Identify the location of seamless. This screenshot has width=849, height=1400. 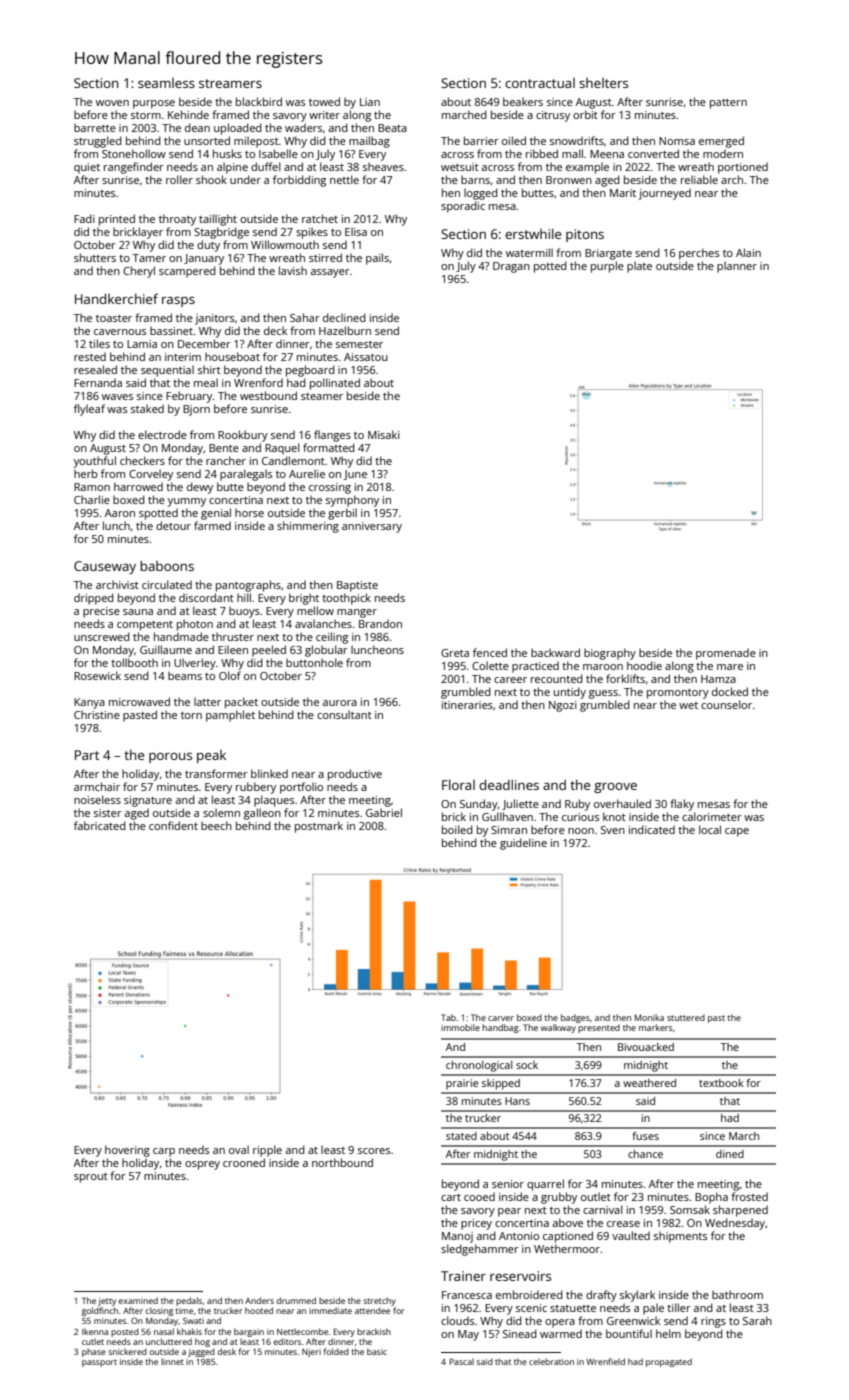
(166, 83).
